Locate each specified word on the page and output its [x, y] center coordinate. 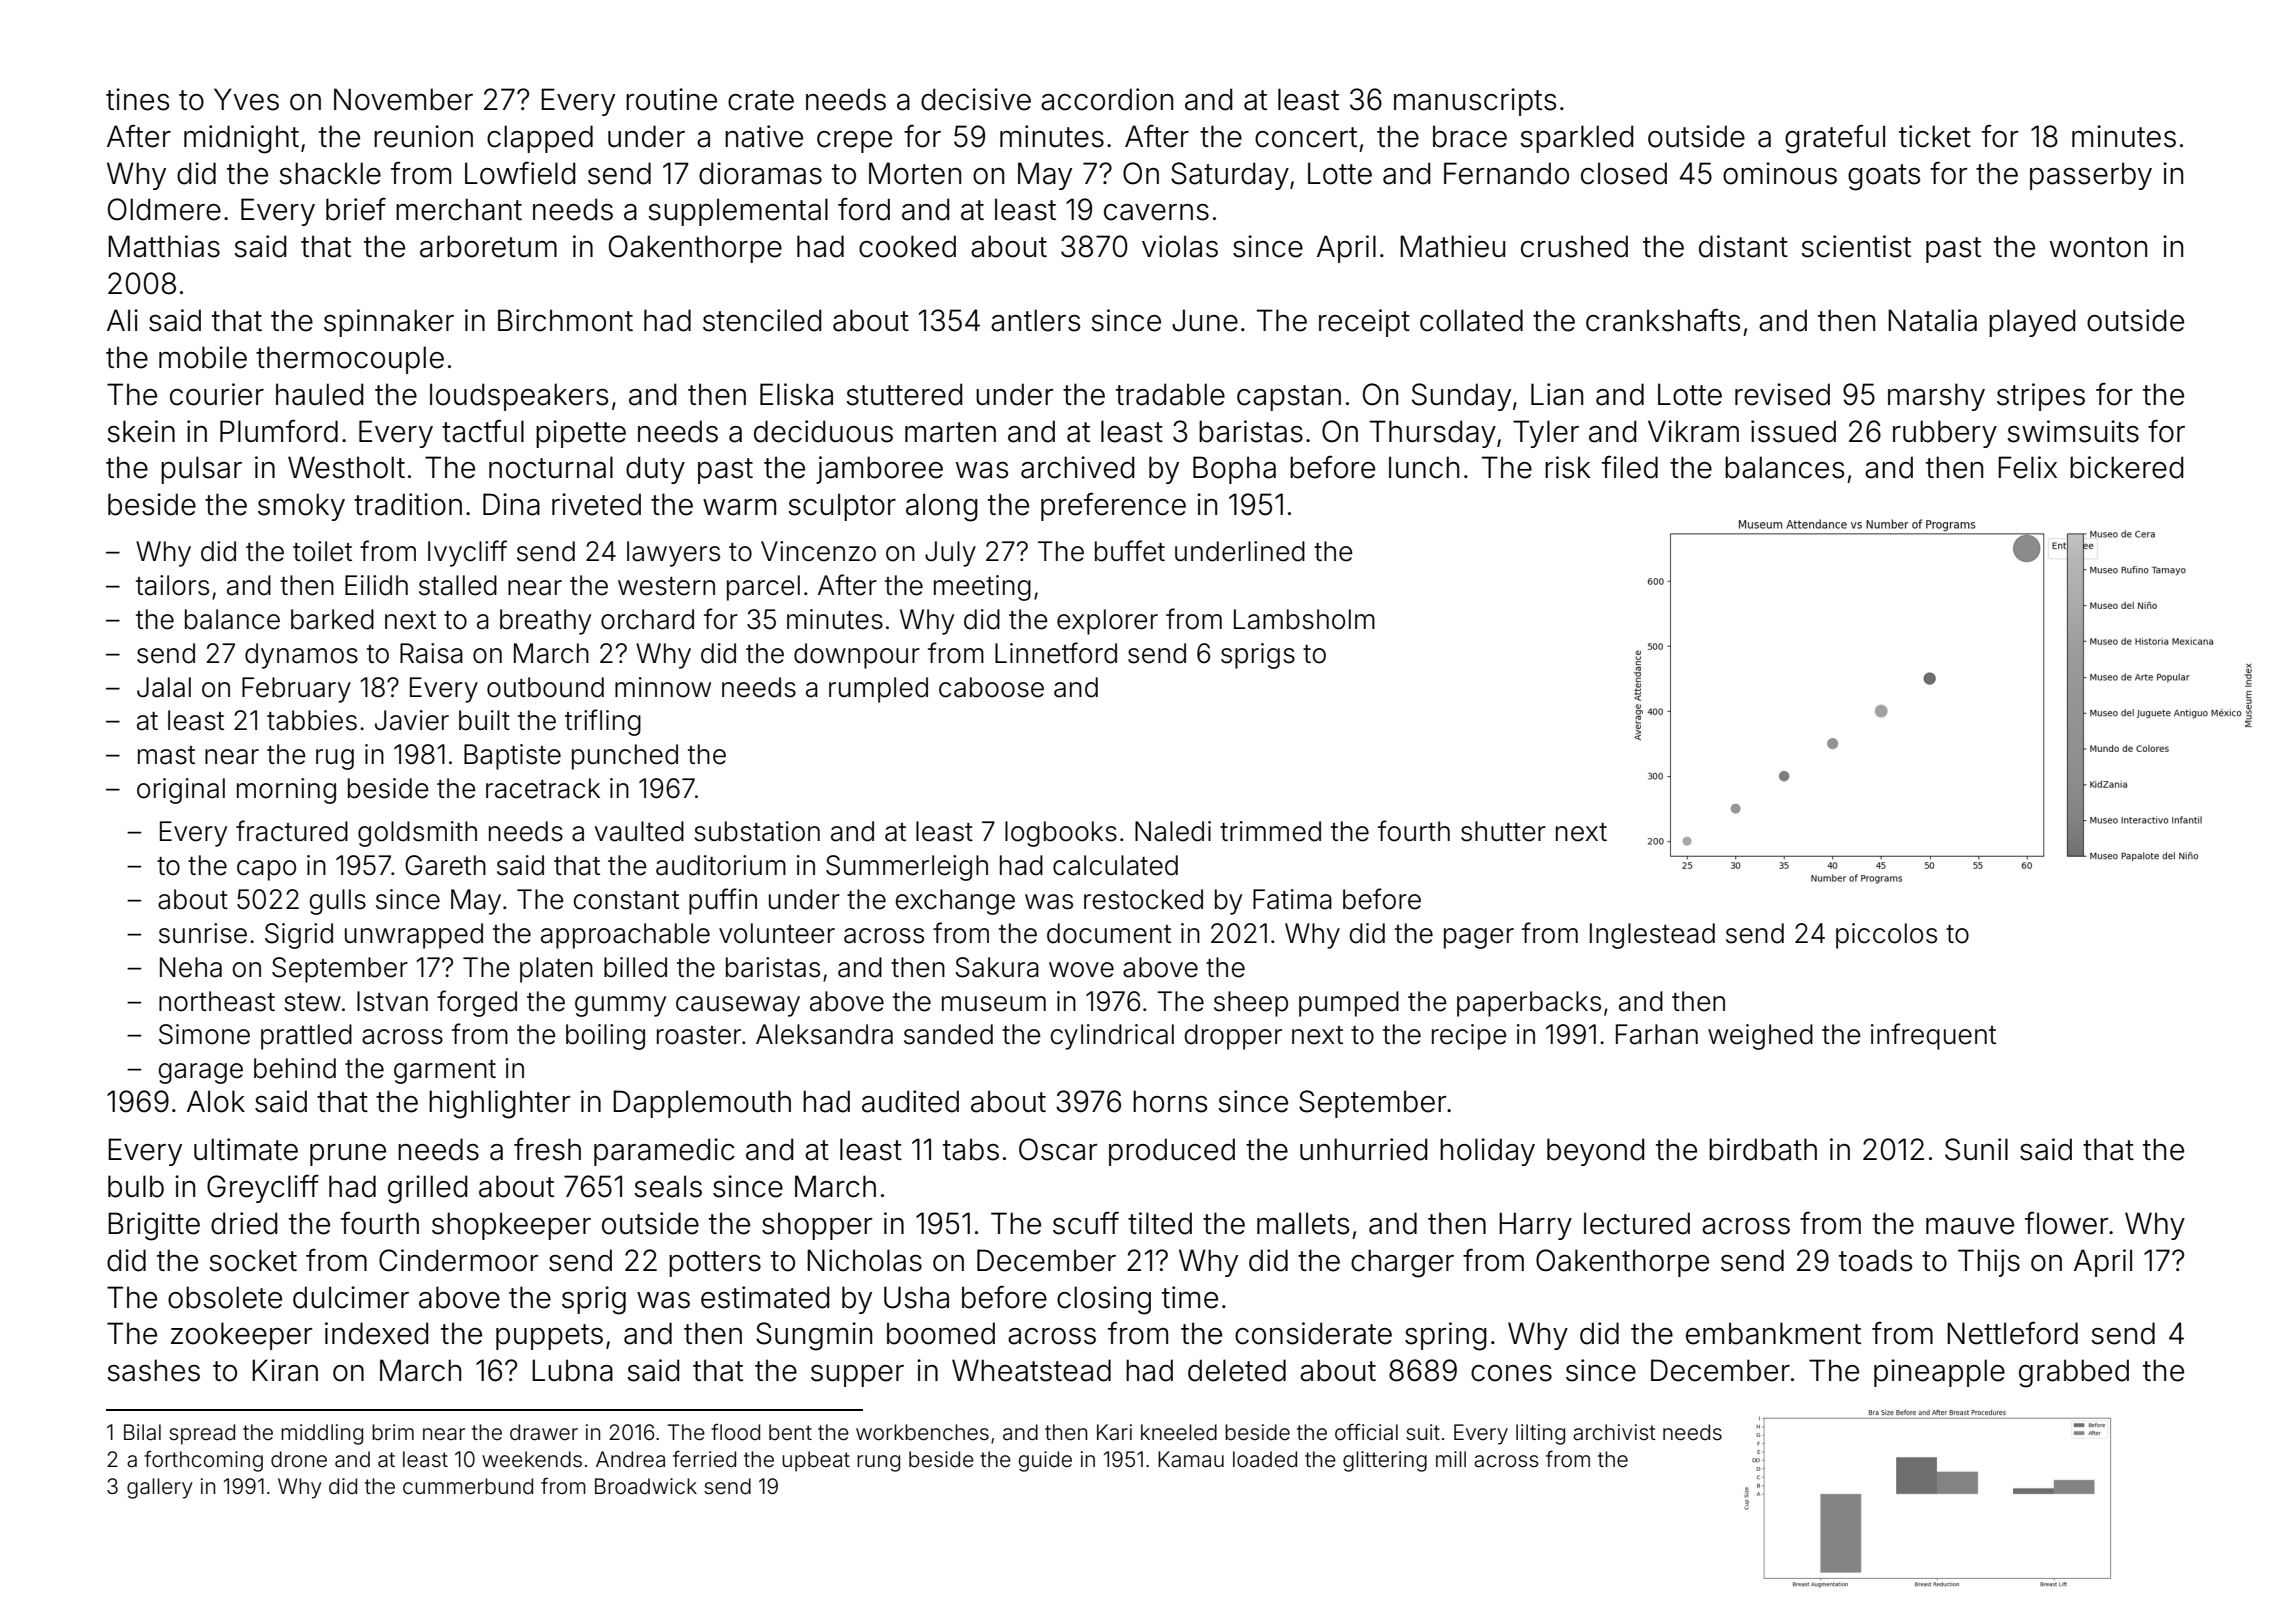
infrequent [1933, 1036]
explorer [1107, 622]
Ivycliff [467, 553]
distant [1743, 246]
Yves [246, 99]
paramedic [664, 1152]
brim [393, 1432]
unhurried [1363, 1149]
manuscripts [1475, 102]
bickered [2126, 467]
